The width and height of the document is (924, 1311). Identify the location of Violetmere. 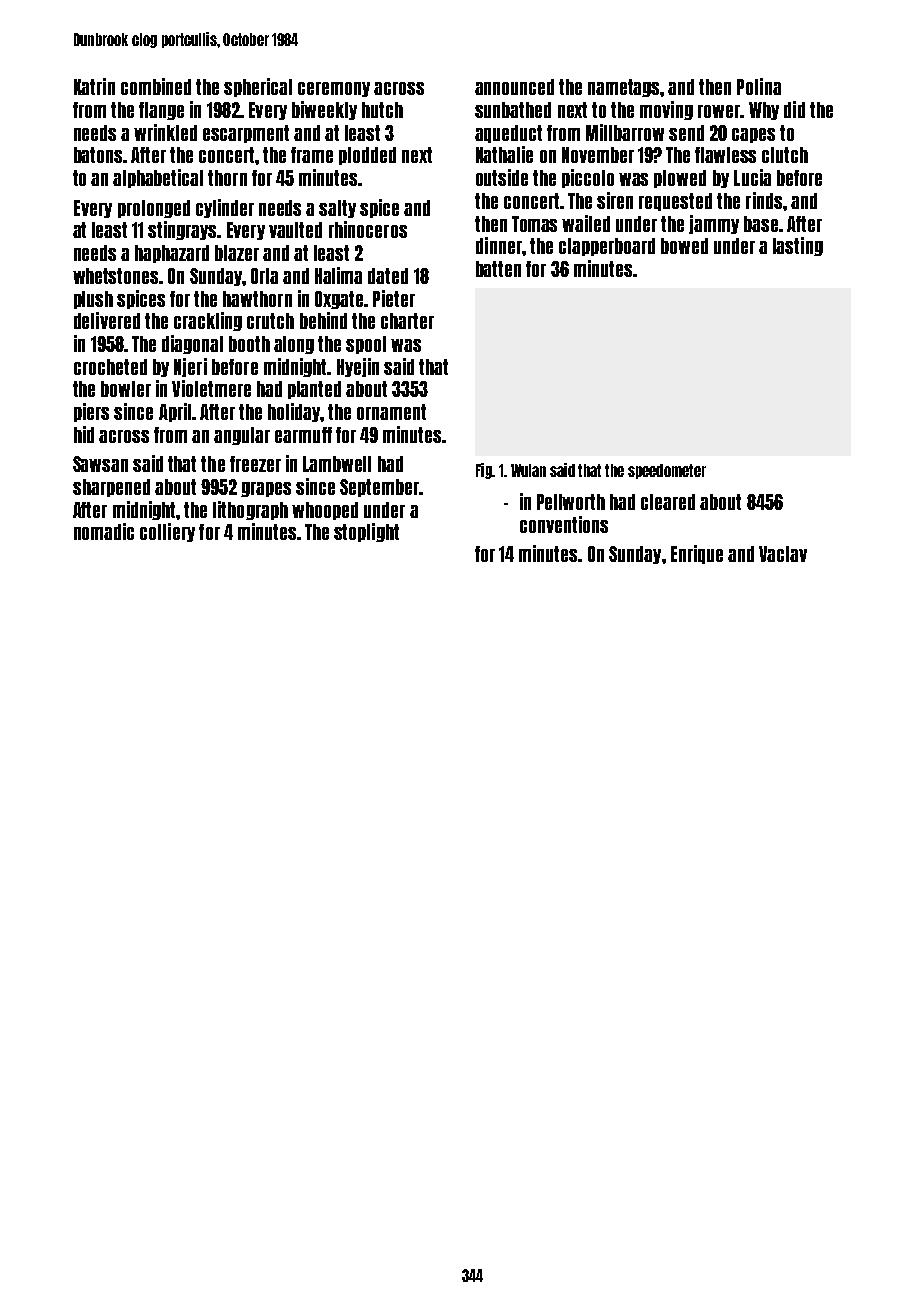
(211, 388).
